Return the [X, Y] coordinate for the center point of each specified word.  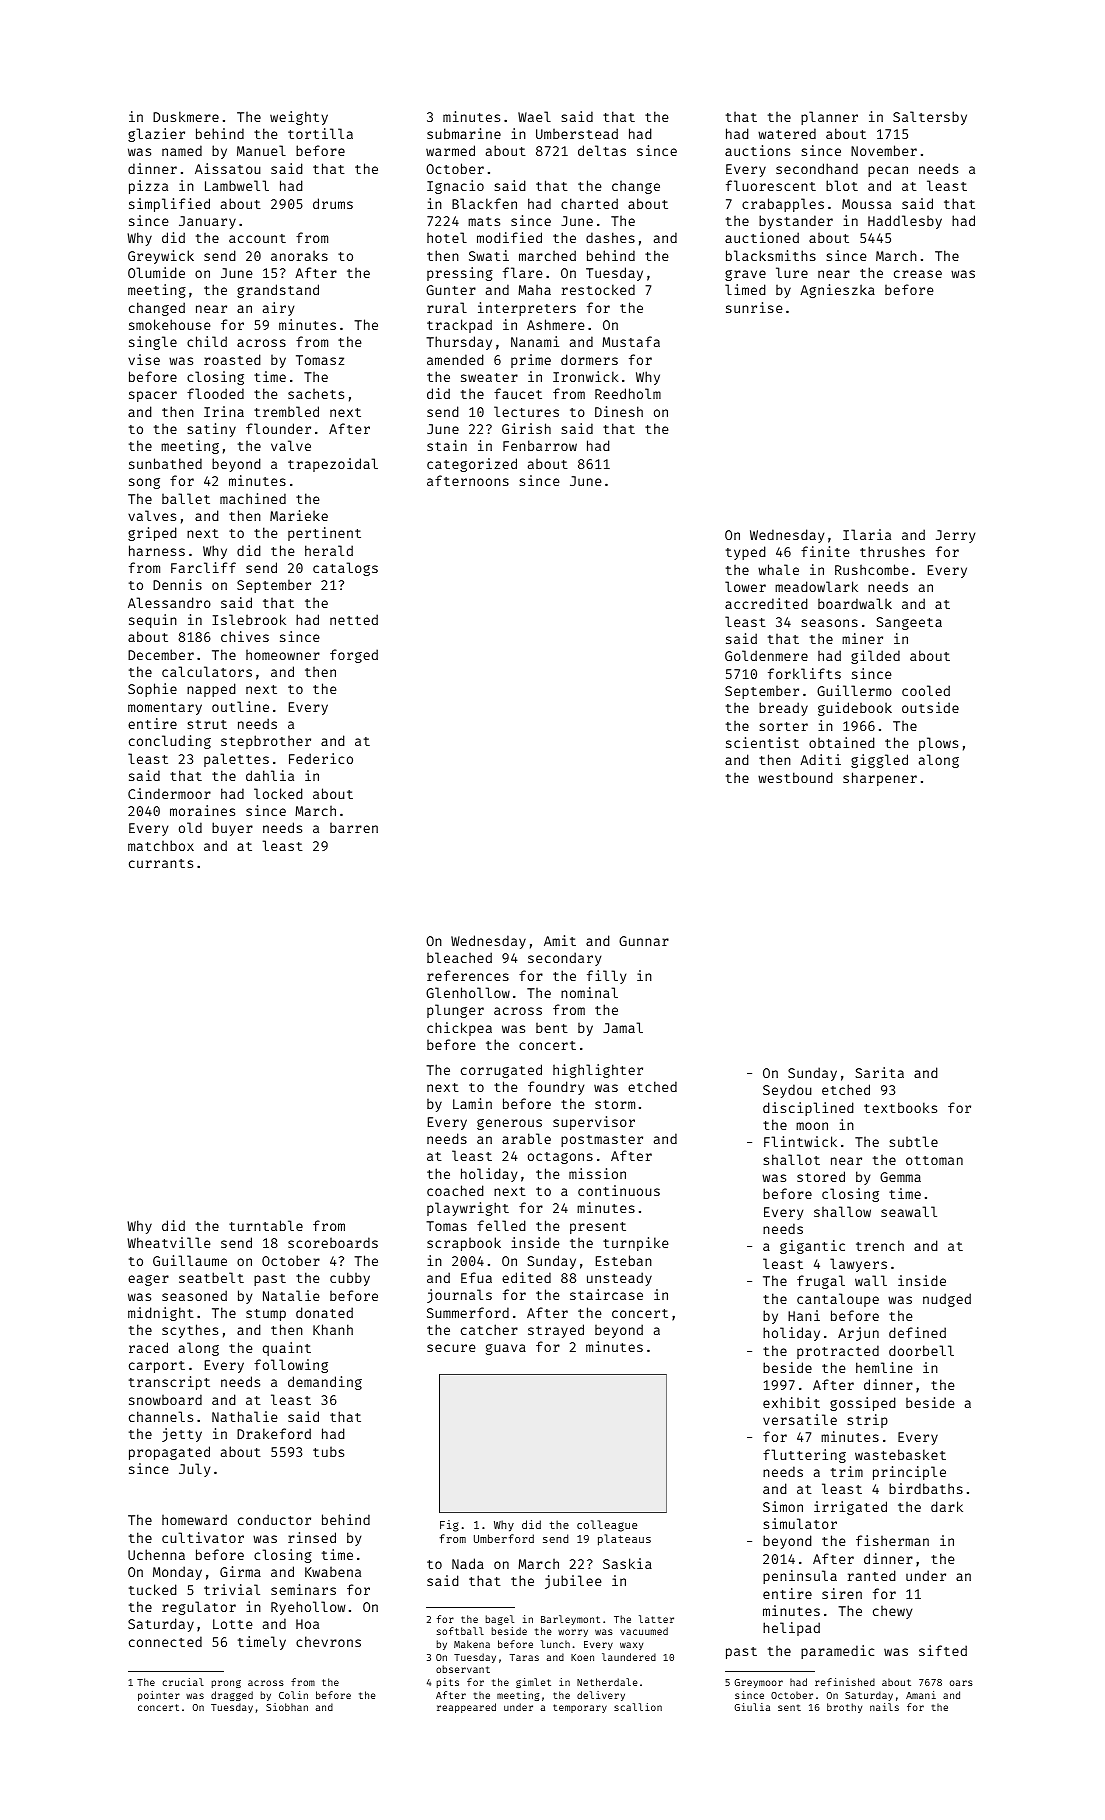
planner [829, 118]
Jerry [955, 536]
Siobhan [287, 1707]
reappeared [466, 1708]
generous [509, 1124]
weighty [299, 118]
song [144, 483]
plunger [455, 1011]
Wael [534, 116]
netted [354, 619]
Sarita [879, 1072]
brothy [844, 1708]
